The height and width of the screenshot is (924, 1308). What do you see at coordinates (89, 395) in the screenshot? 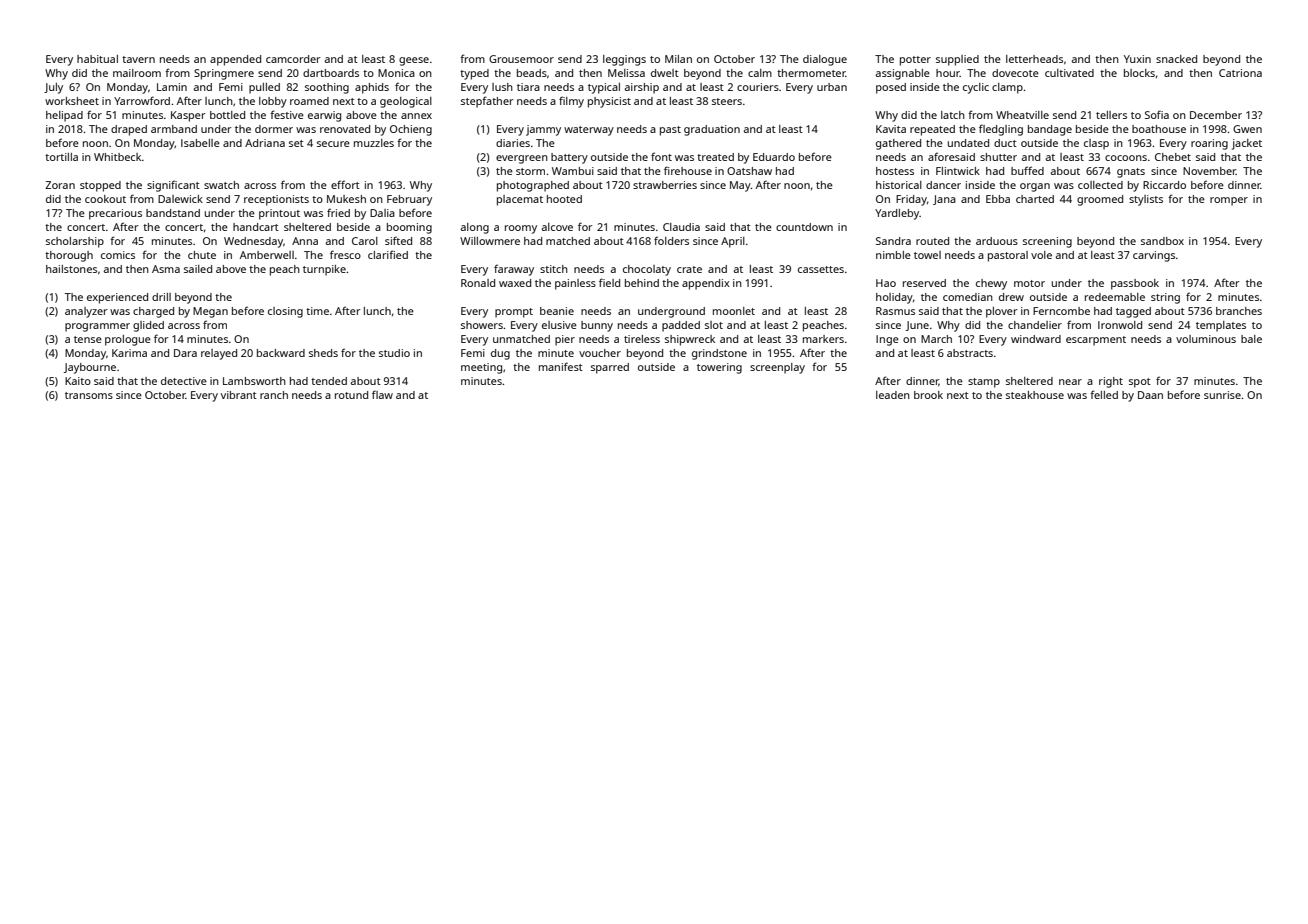
I see `transoms` at bounding box center [89, 395].
